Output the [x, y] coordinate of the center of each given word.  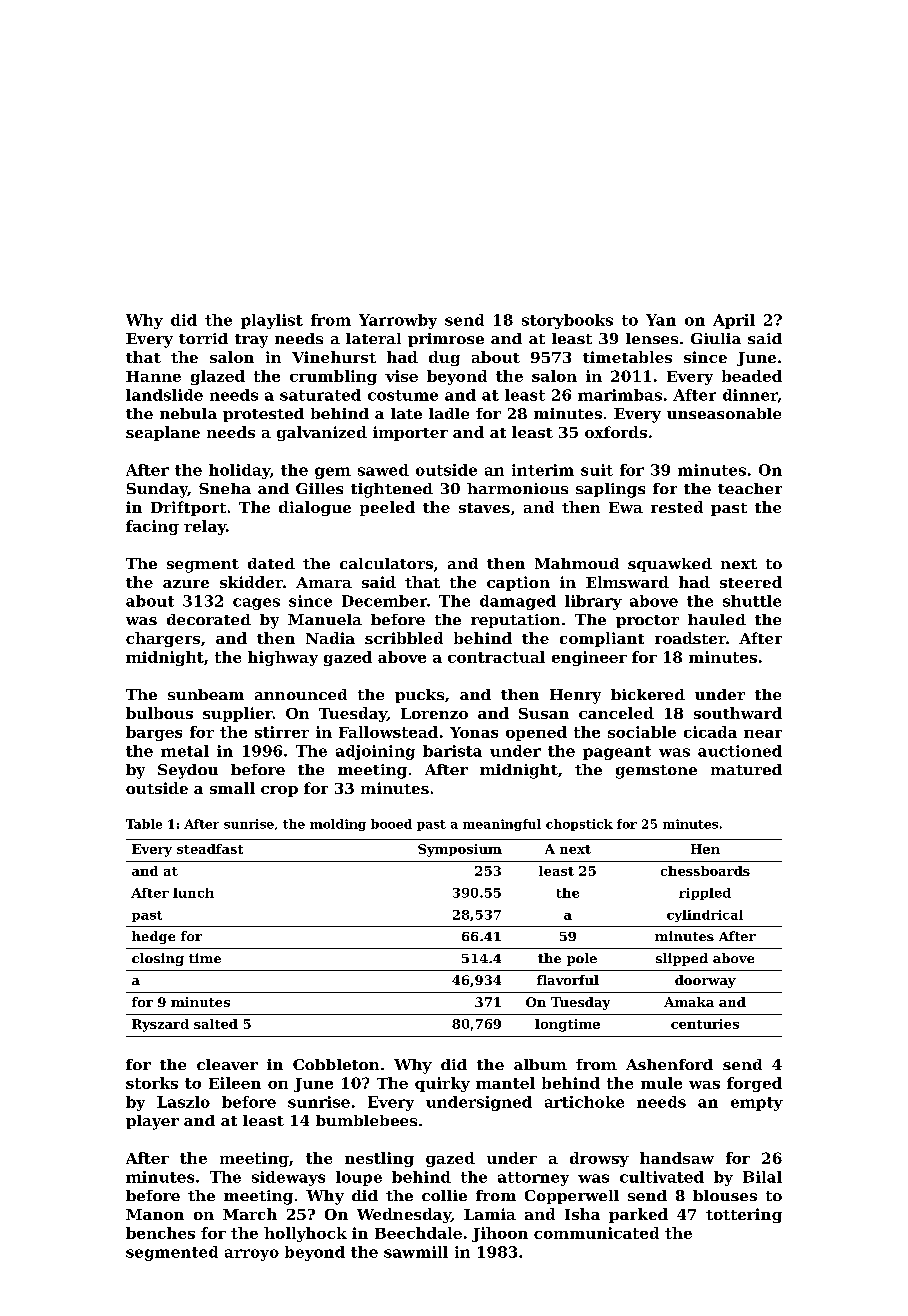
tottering [744, 1215]
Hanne [153, 376]
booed [391, 824]
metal [185, 751]
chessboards [705, 871]
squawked [670, 565]
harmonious [517, 488]
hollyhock [305, 1234]
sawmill [416, 1252]
